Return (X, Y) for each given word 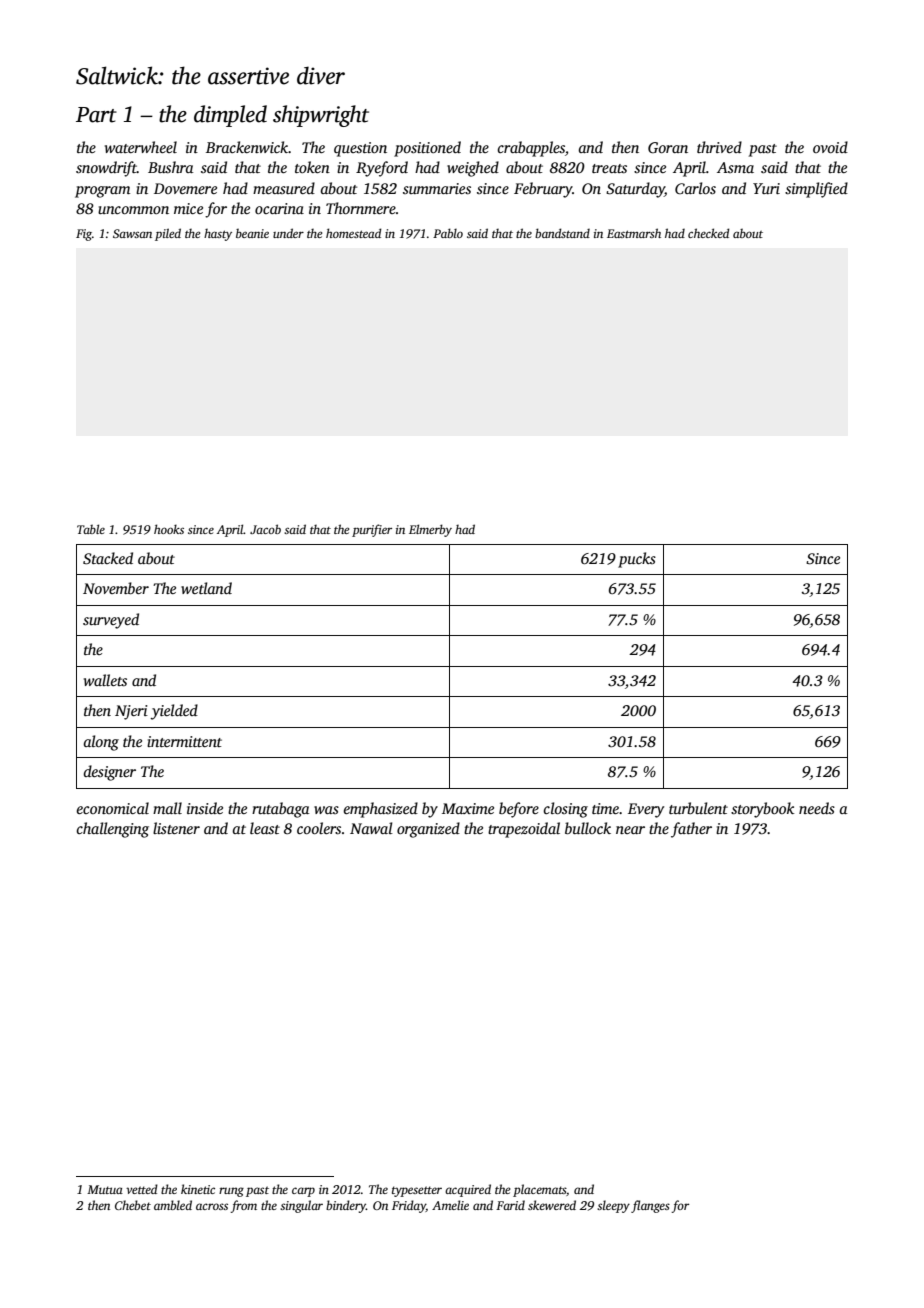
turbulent (698, 808)
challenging (112, 830)
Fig (84, 235)
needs (817, 808)
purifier (372, 530)
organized (428, 830)
